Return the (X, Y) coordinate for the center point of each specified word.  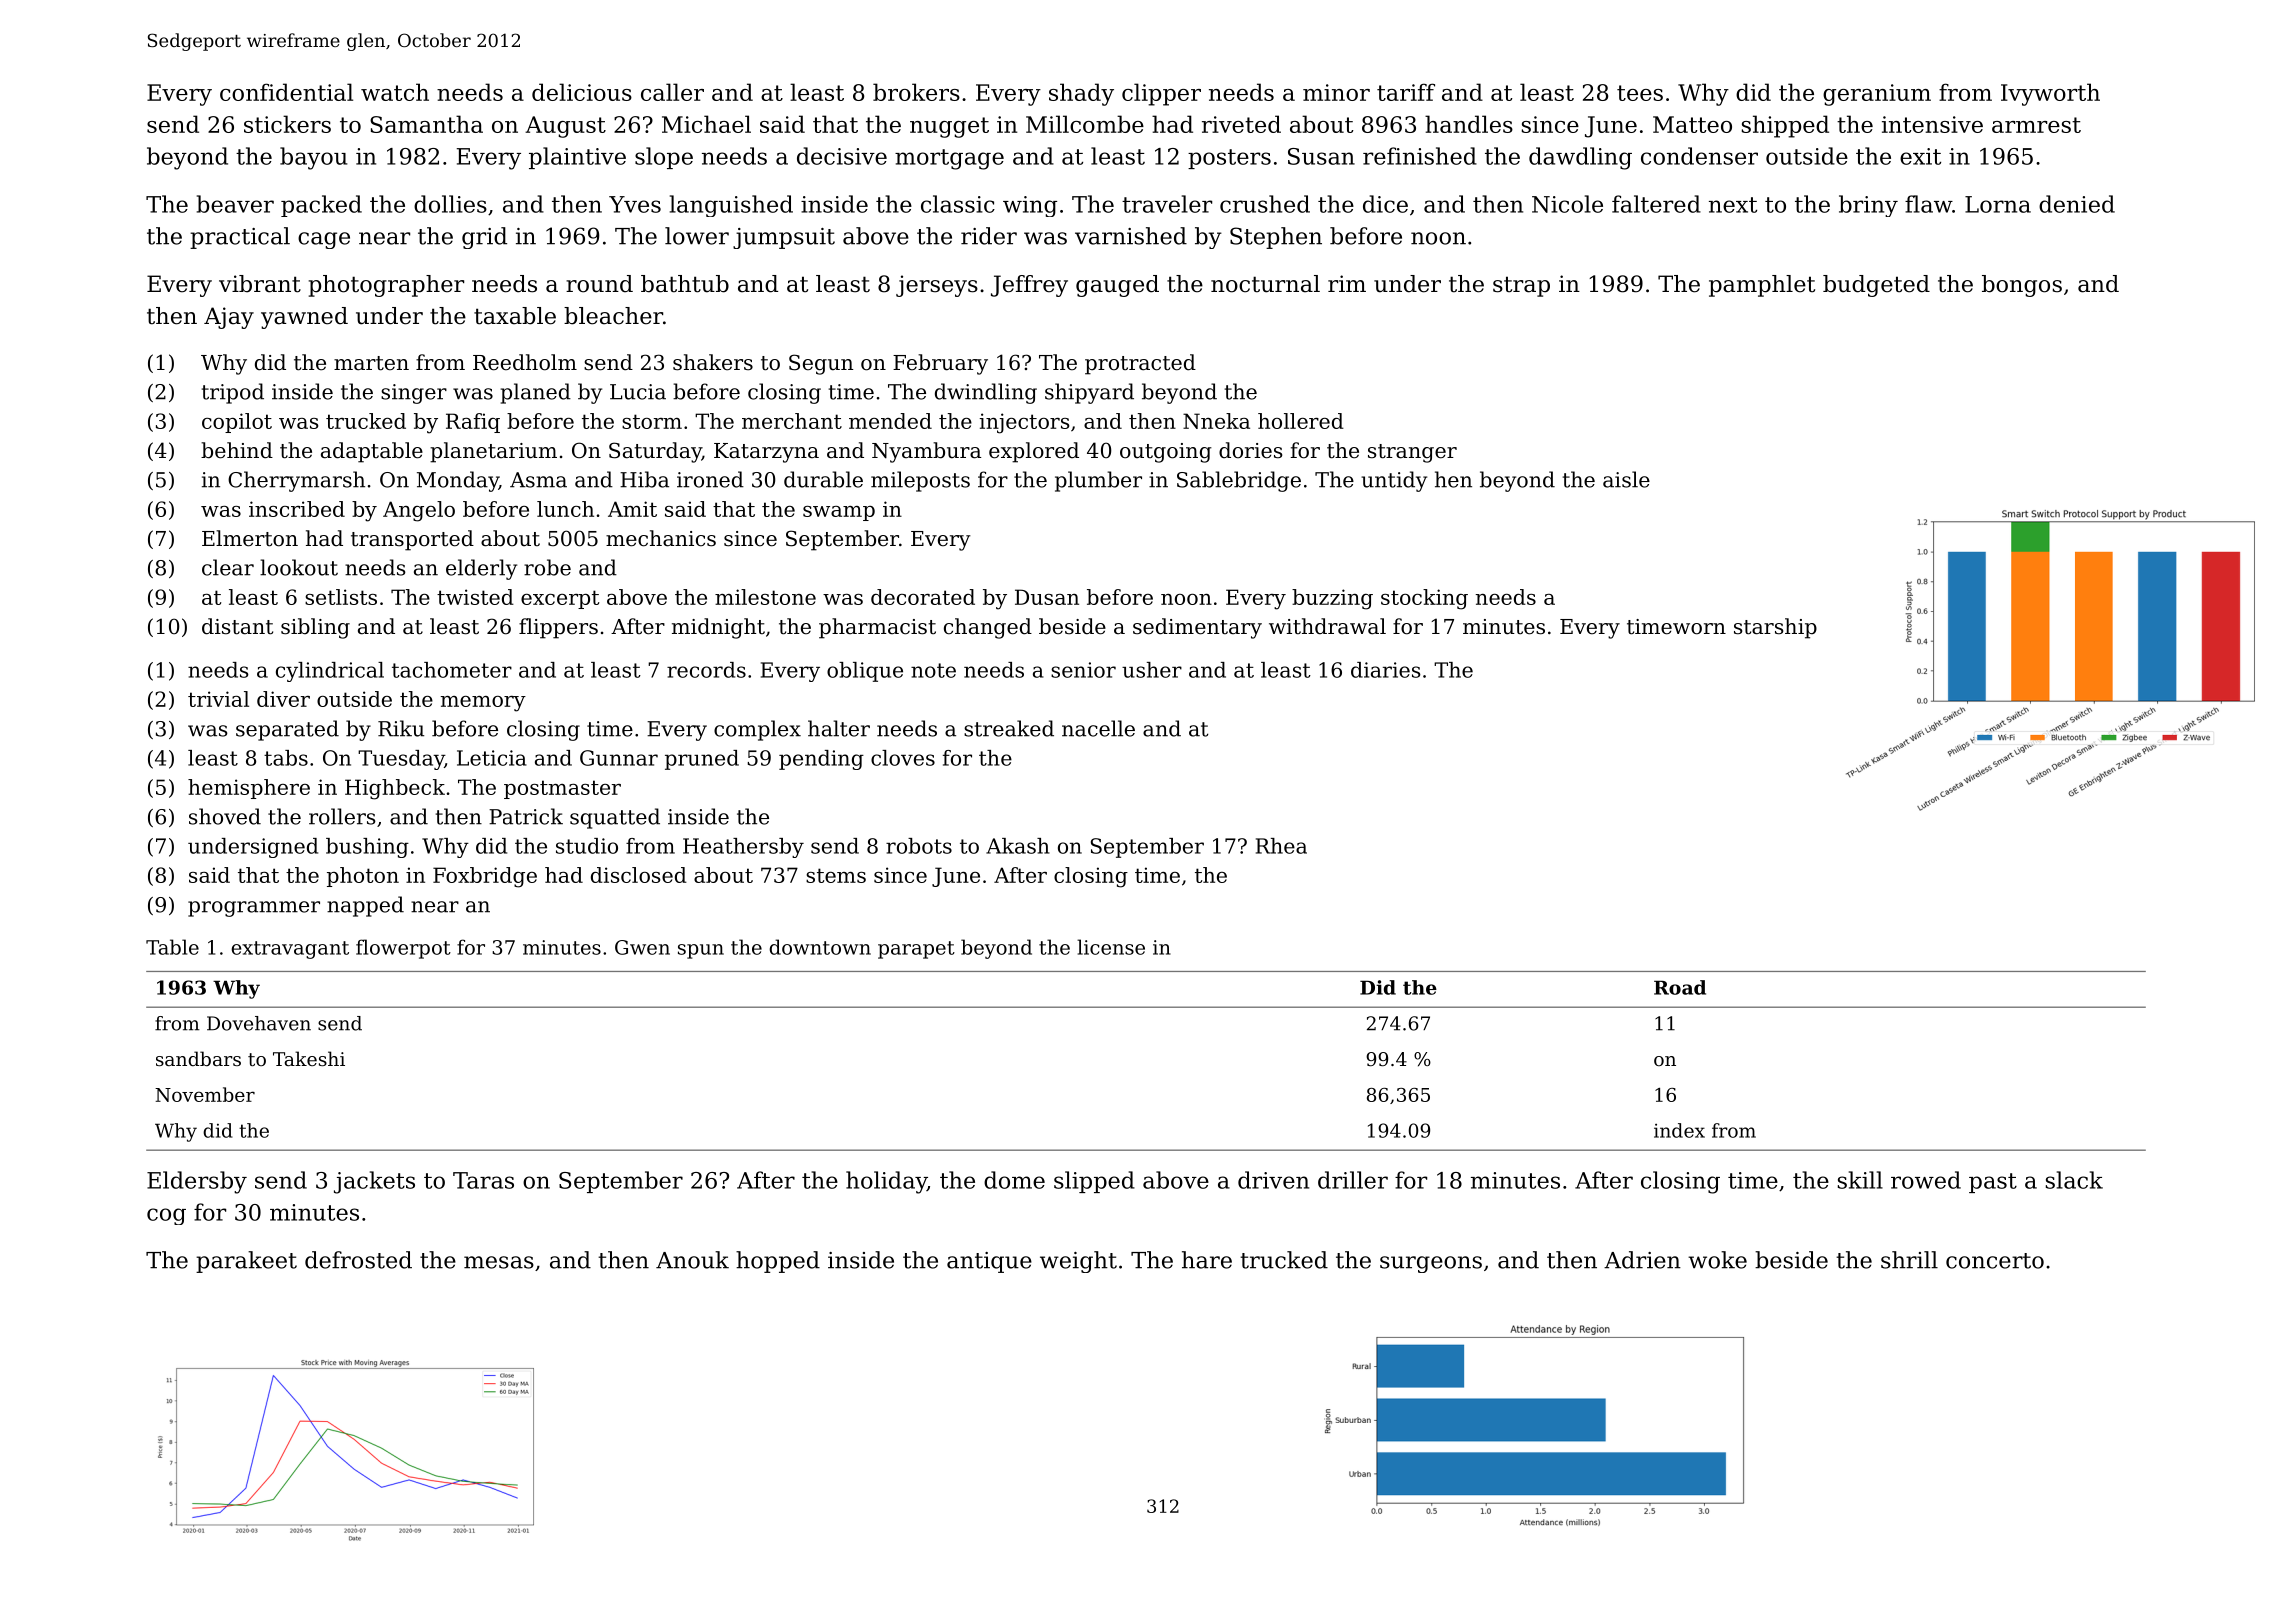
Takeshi (309, 1058)
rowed (1926, 1180)
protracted (1140, 364)
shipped (1785, 126)
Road (1680, 987)
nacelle (1098, 728)
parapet (916, 950)
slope (664, 158)
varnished (1131, 236)
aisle (1626, 479)
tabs (286, 758)
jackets (374, 1182)
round (599, 284)
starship (1775, 628)
